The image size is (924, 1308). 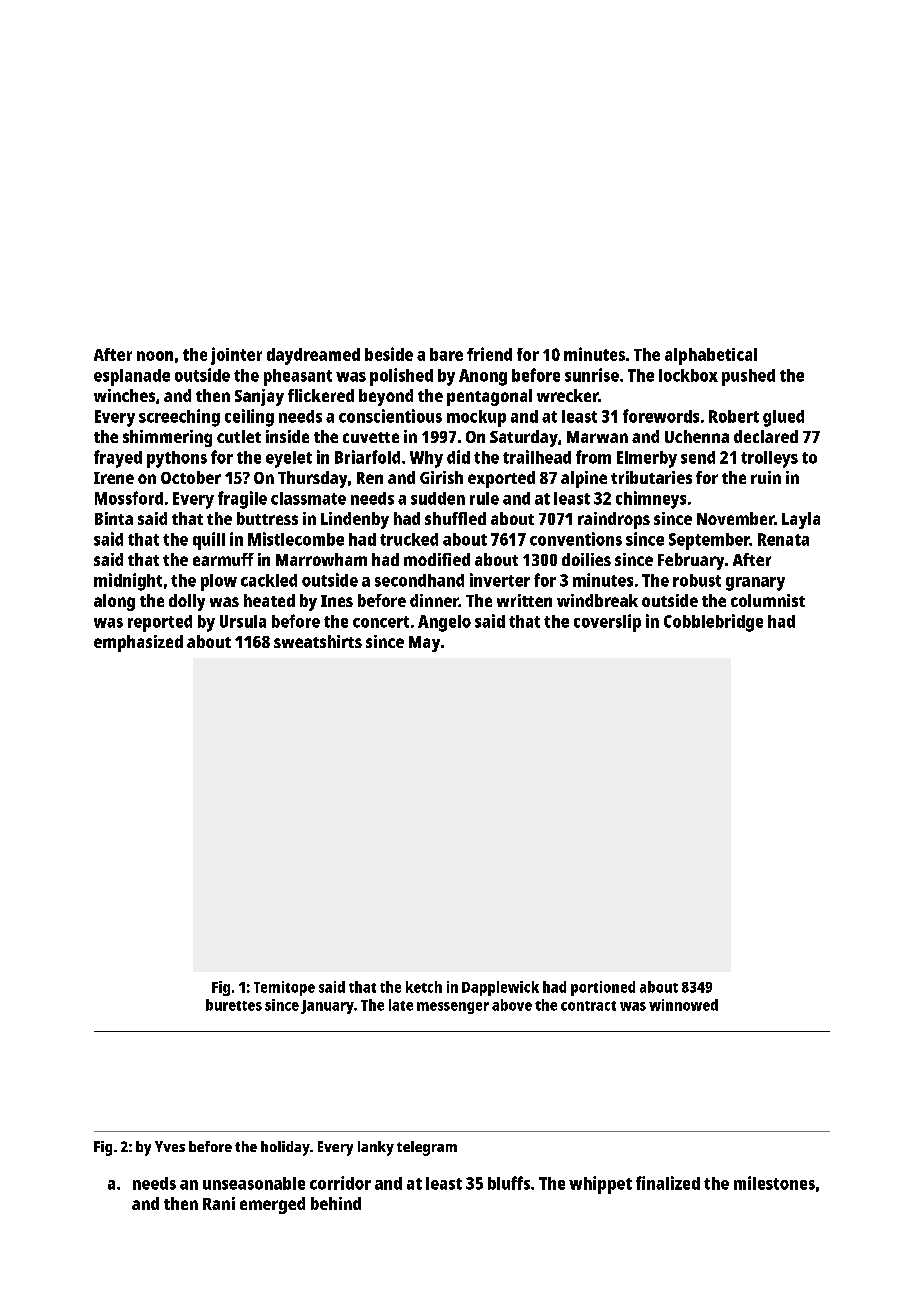 What do you see at coordinates (336, 1203) in the screenshot?
I see `behind` at bounding box center [336, 1203].
